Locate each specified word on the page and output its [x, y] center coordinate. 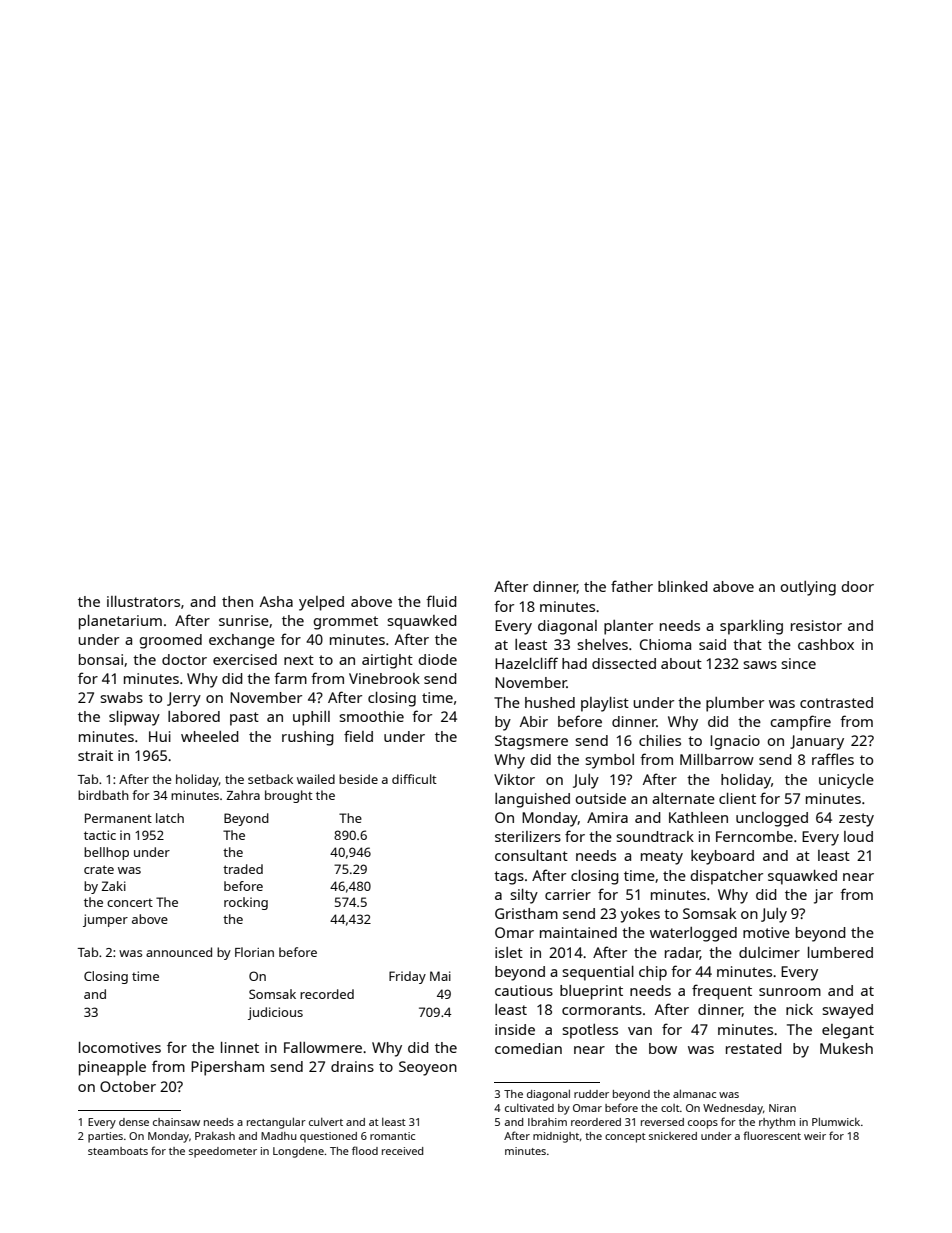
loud [858, 836]
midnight [556, 1137]
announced [179, 952]
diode [437, 659]
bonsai [101, 659]
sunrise [244, 620]
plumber [735, 704]
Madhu [279, 1136]
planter [628, 627]
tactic [100, 835]
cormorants [602, 1010]
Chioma [665, 644]
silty [524, 896]
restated [754, 1048]
